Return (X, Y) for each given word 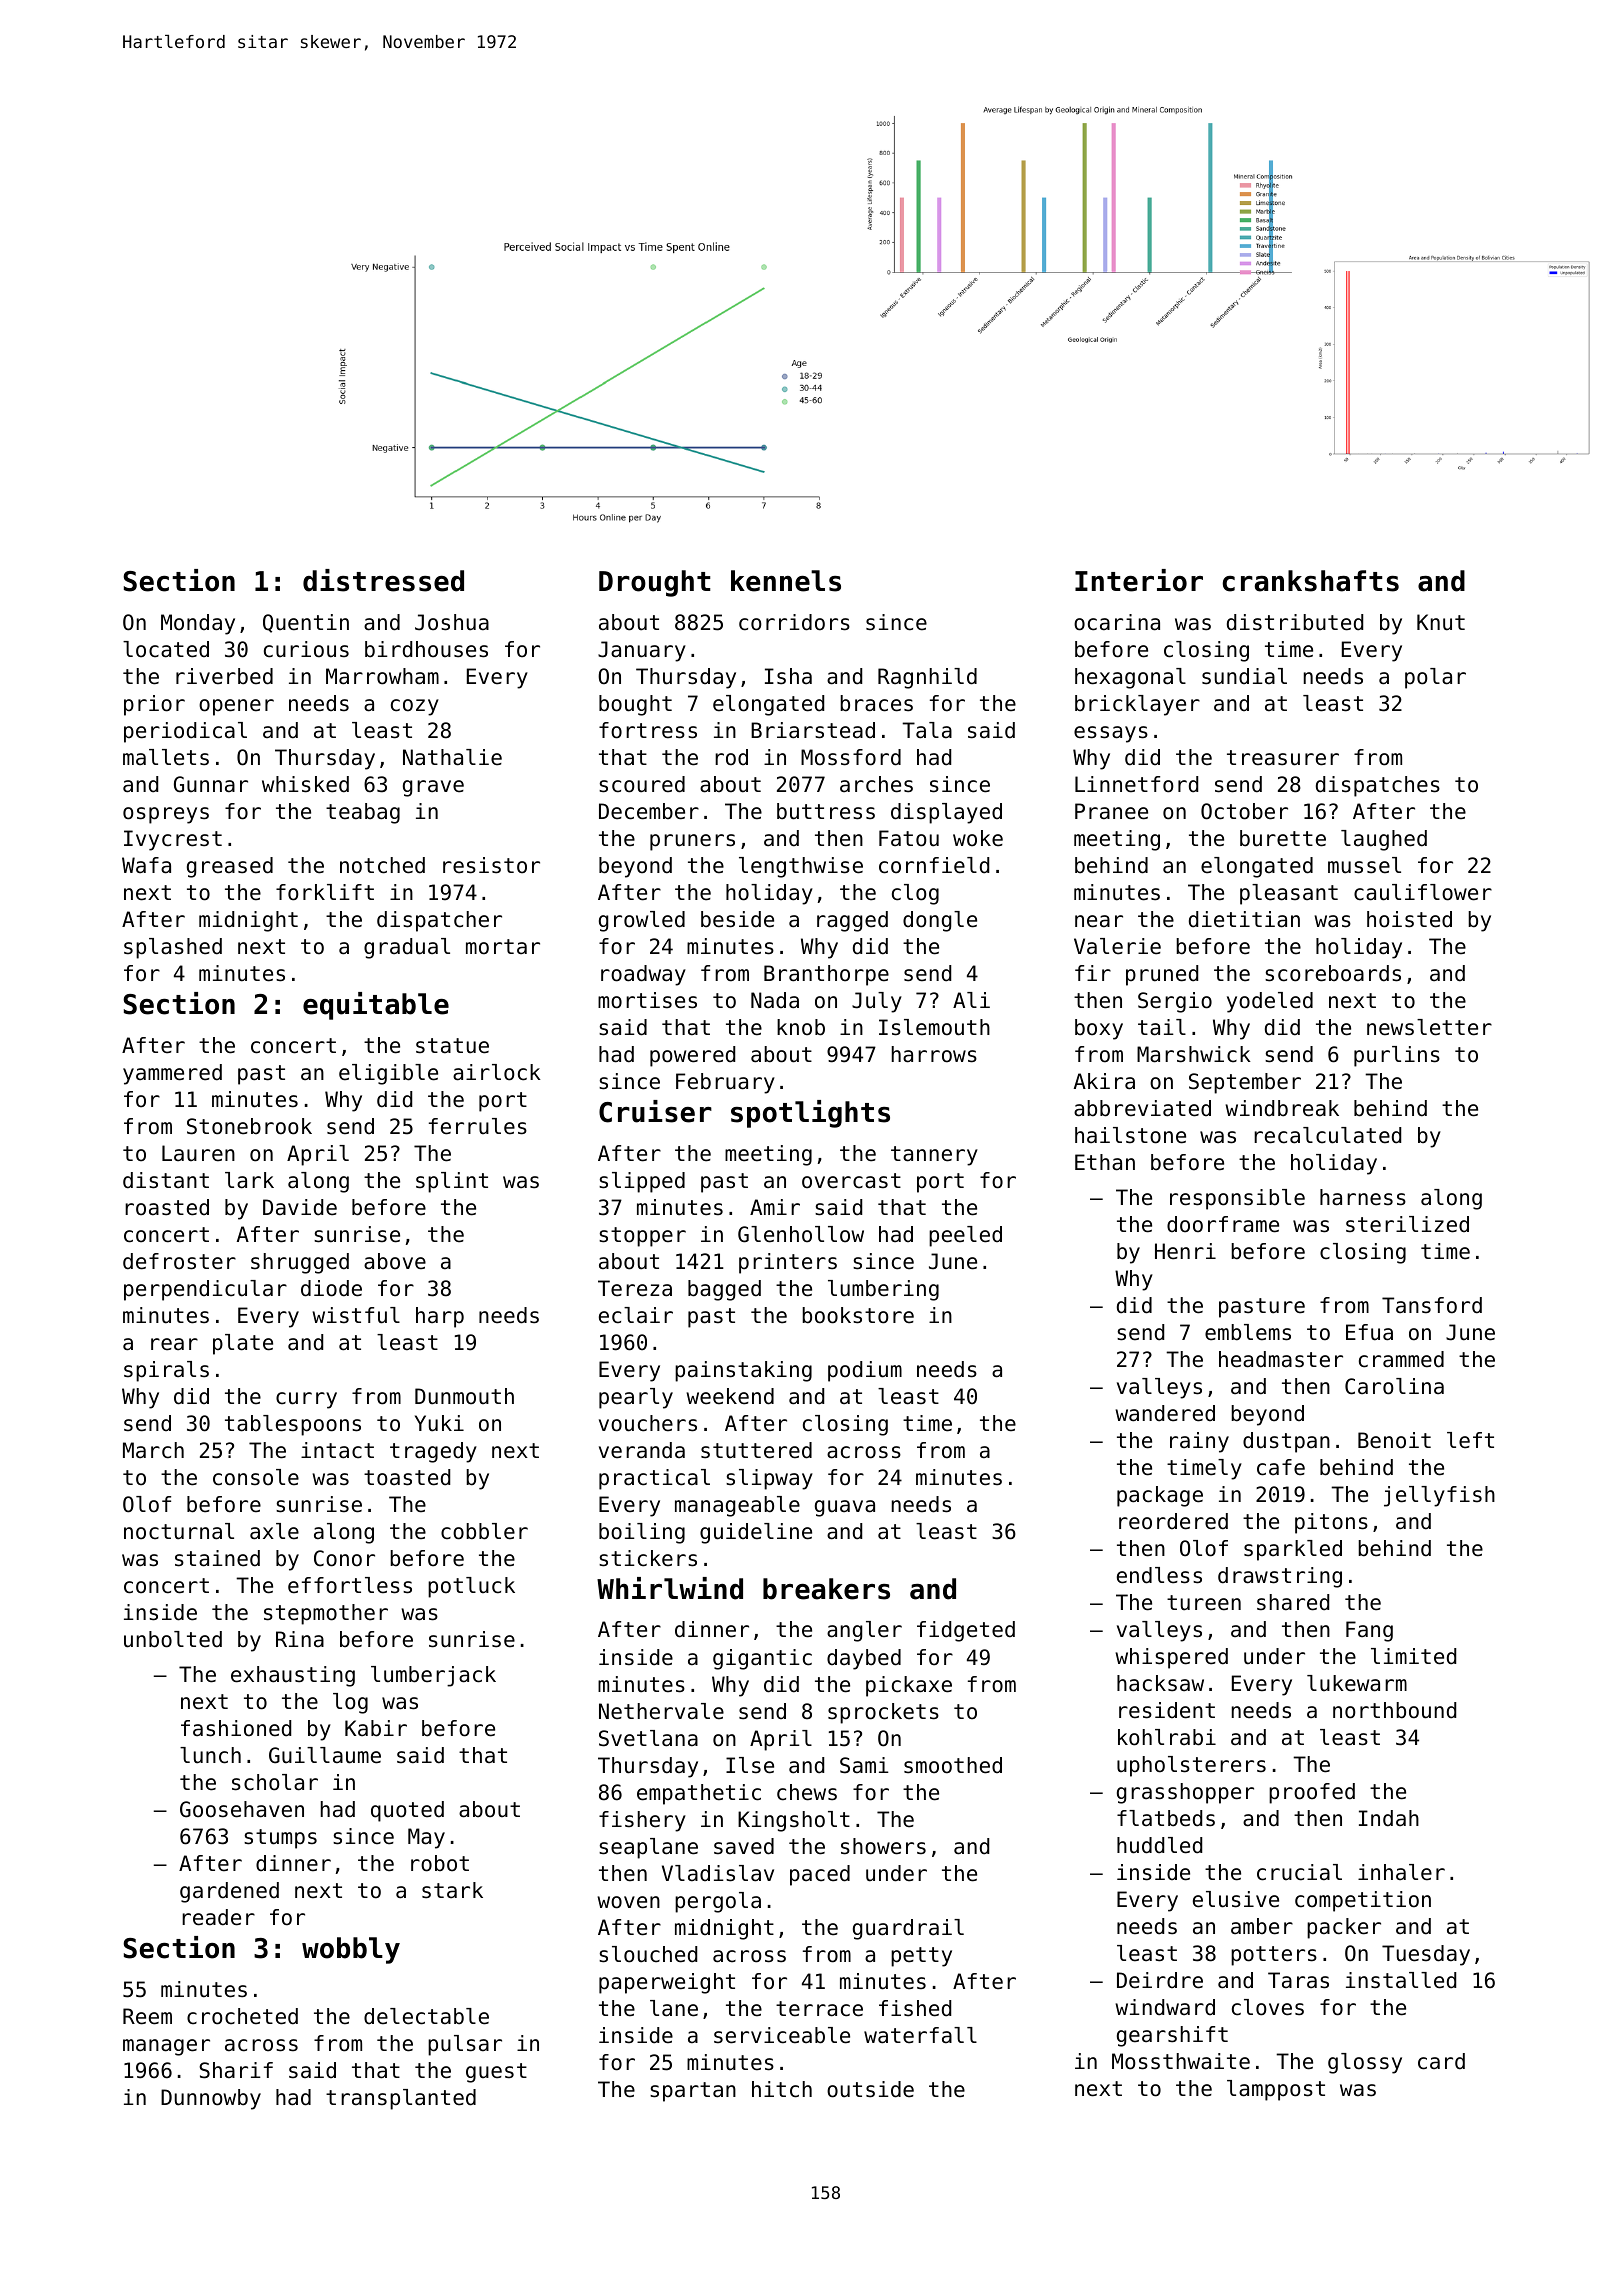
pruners (692, 842)
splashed (173, 948)
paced (820, 1875)
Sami (864, 1765)
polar (1435, 678)
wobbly (351, 1950)
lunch (210, 1755)
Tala (927, 730)
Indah (1389, 1818)
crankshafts (1311, 581)
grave (433, 788)
